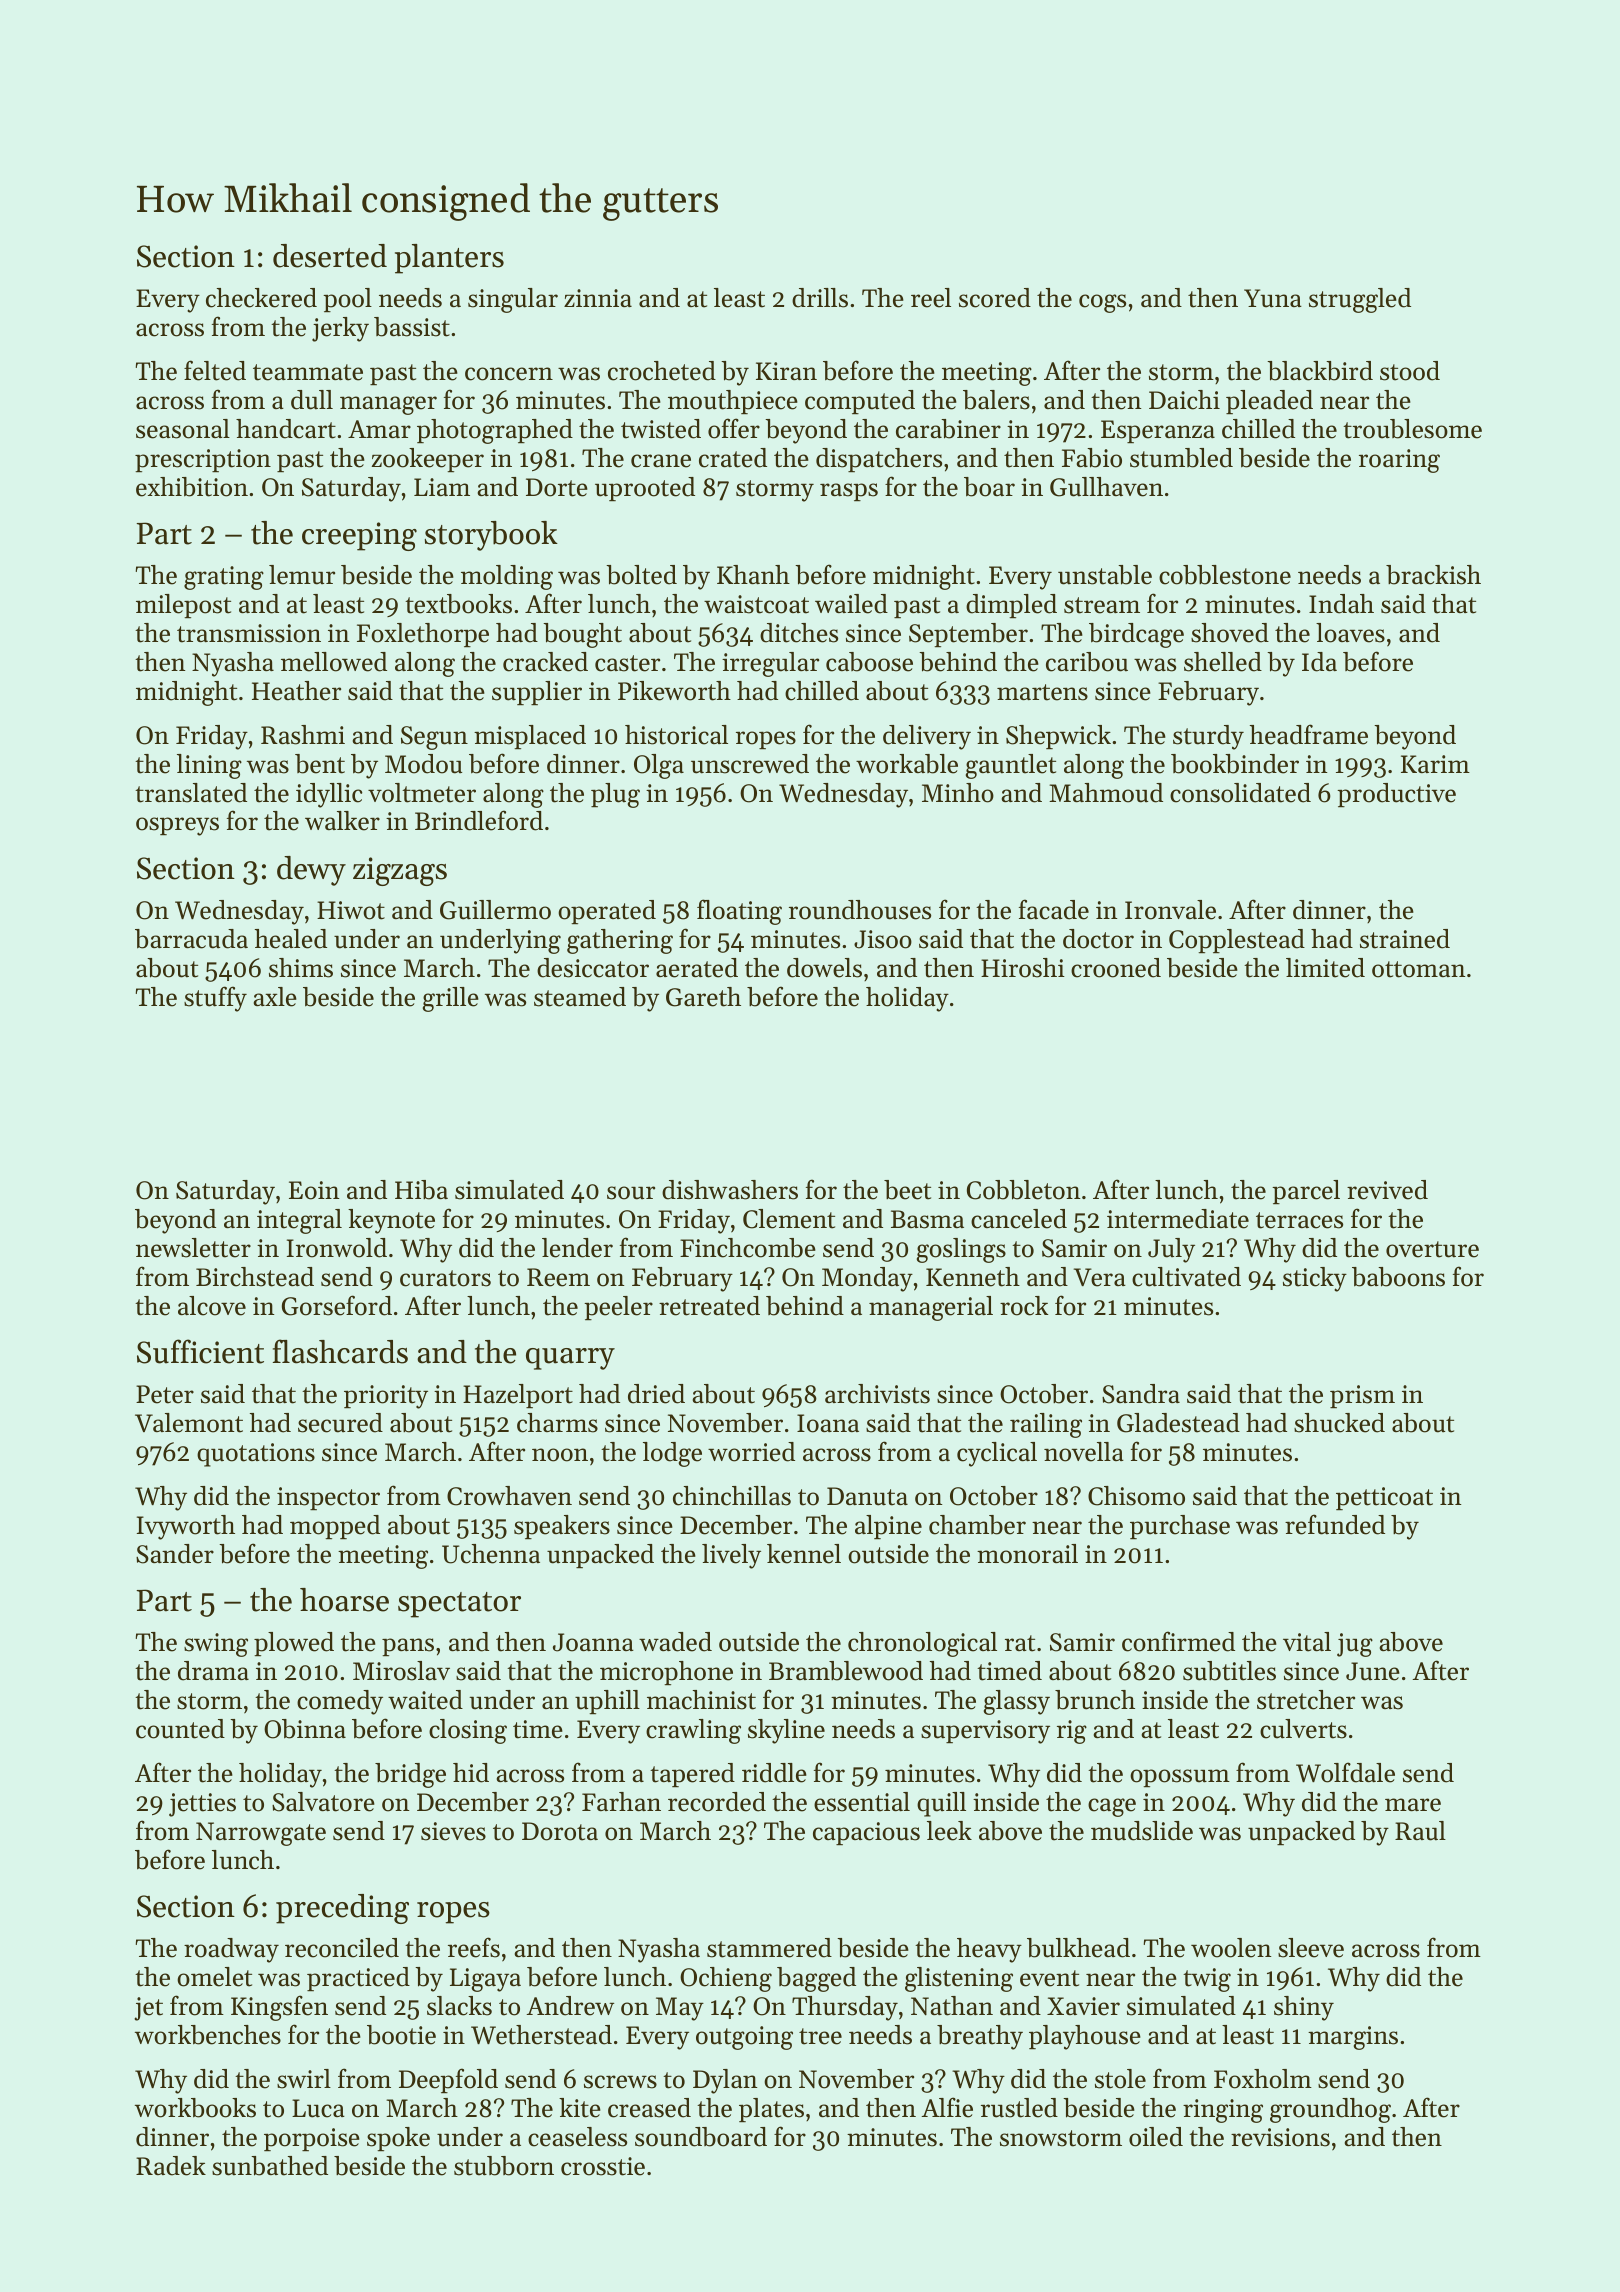  What do you see at coordinates (1350, 633) in the screenshot?
I see `loaves` at bounding box center [1350, 633].
